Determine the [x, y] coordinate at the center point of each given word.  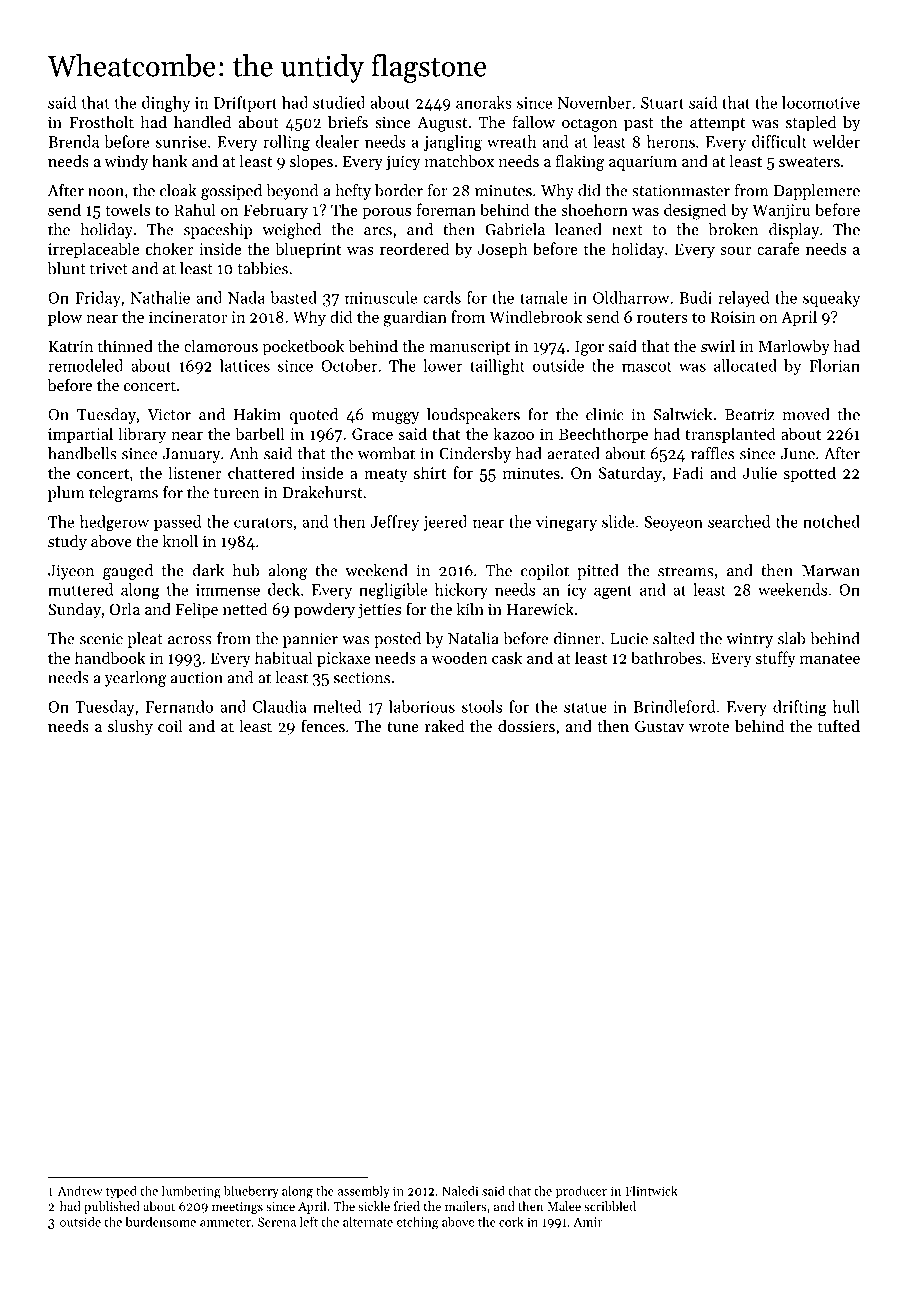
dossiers [526, 726]
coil [170, 726]
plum [66, 494]
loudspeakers [473, 416]
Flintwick [651, 1190]
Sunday [74, 611]
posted [397, 640]
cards [442, 297]
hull [846, 706]
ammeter [225, 1223]
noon [106, 192]
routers [662, 318]
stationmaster [681, 191]
